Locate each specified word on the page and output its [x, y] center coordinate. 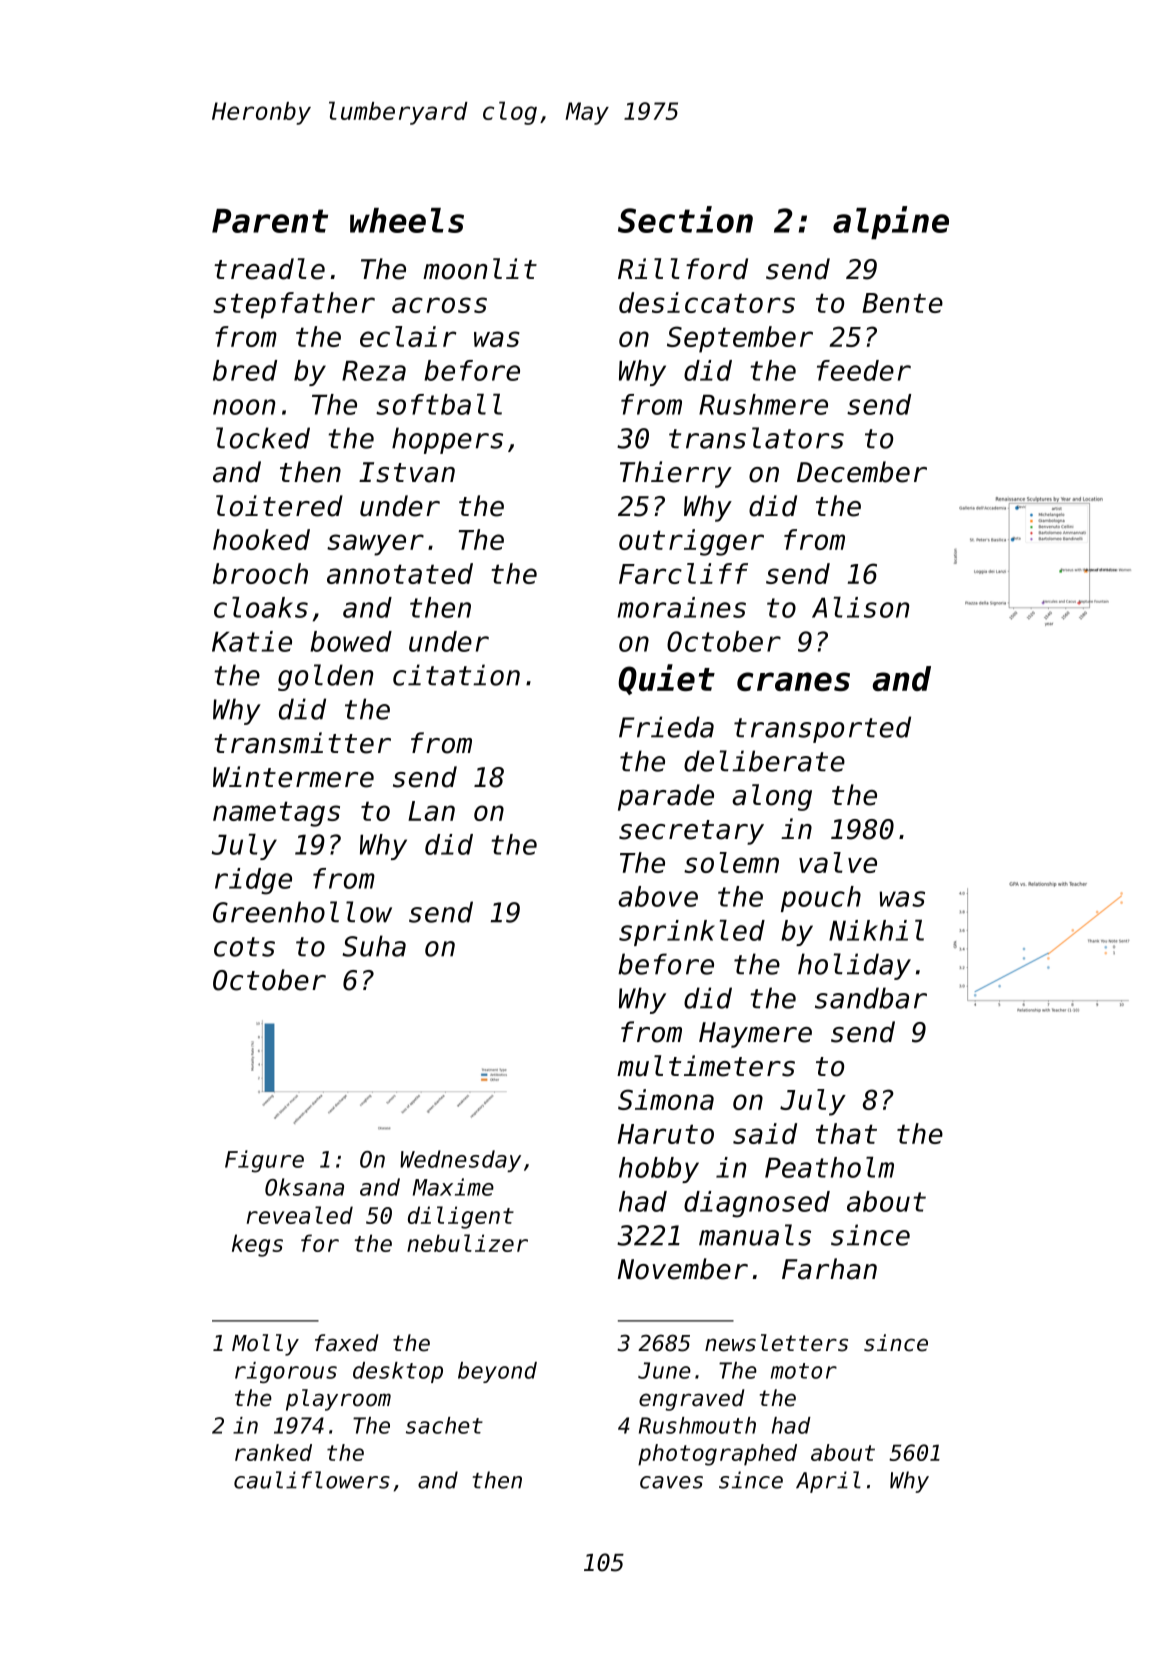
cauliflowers [312, 1480]
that [846, 1133]
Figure [264, 1161]
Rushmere [763, 404]
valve [838, 862]
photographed [717, 1455]
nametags [276, 814]
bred [245, 370]
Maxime [453, 1187]
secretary [691, 832]
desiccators [707, 302]
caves [671, 1482]
